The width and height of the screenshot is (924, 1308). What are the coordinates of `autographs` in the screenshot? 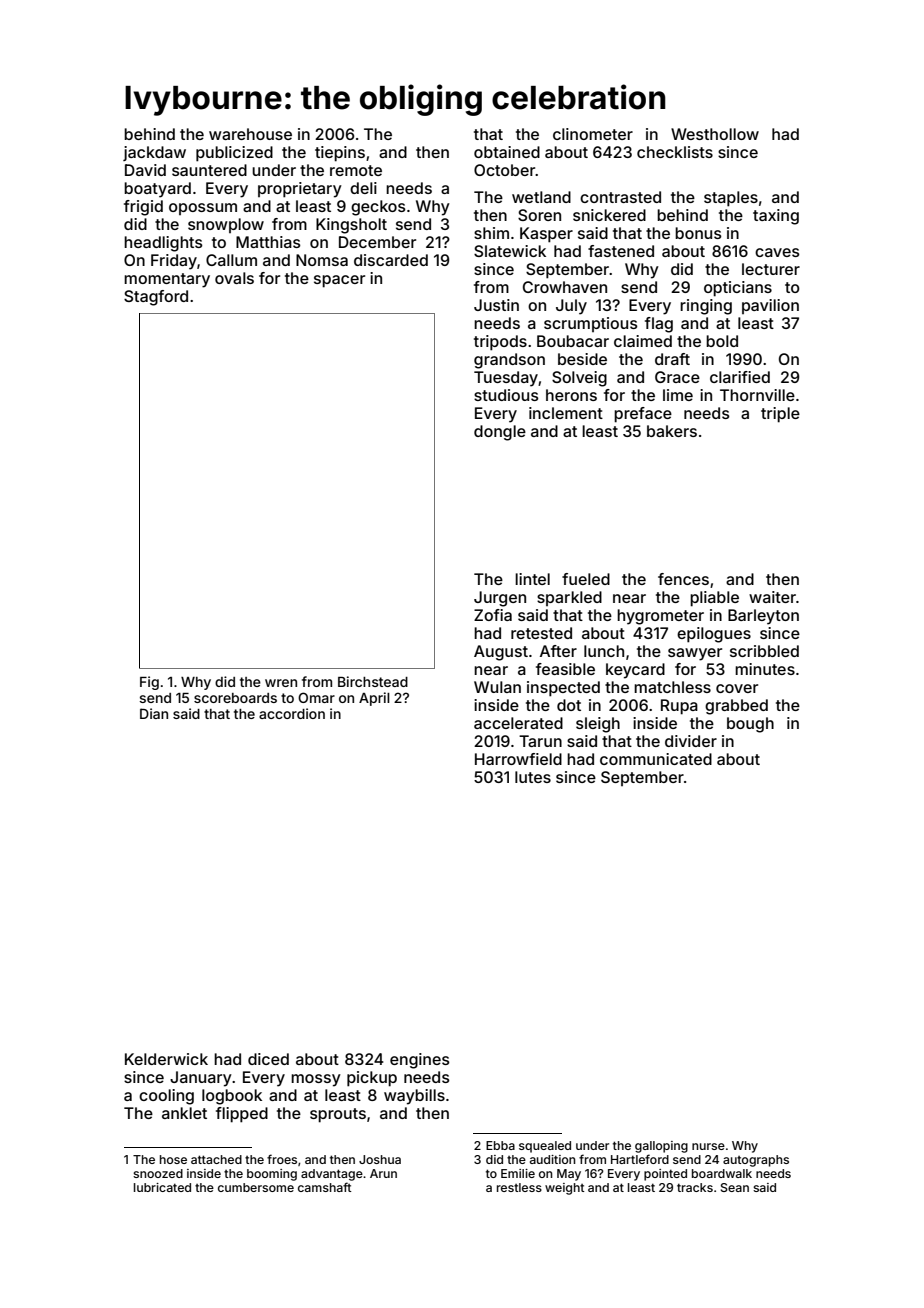 It's located at (756, 1161).
